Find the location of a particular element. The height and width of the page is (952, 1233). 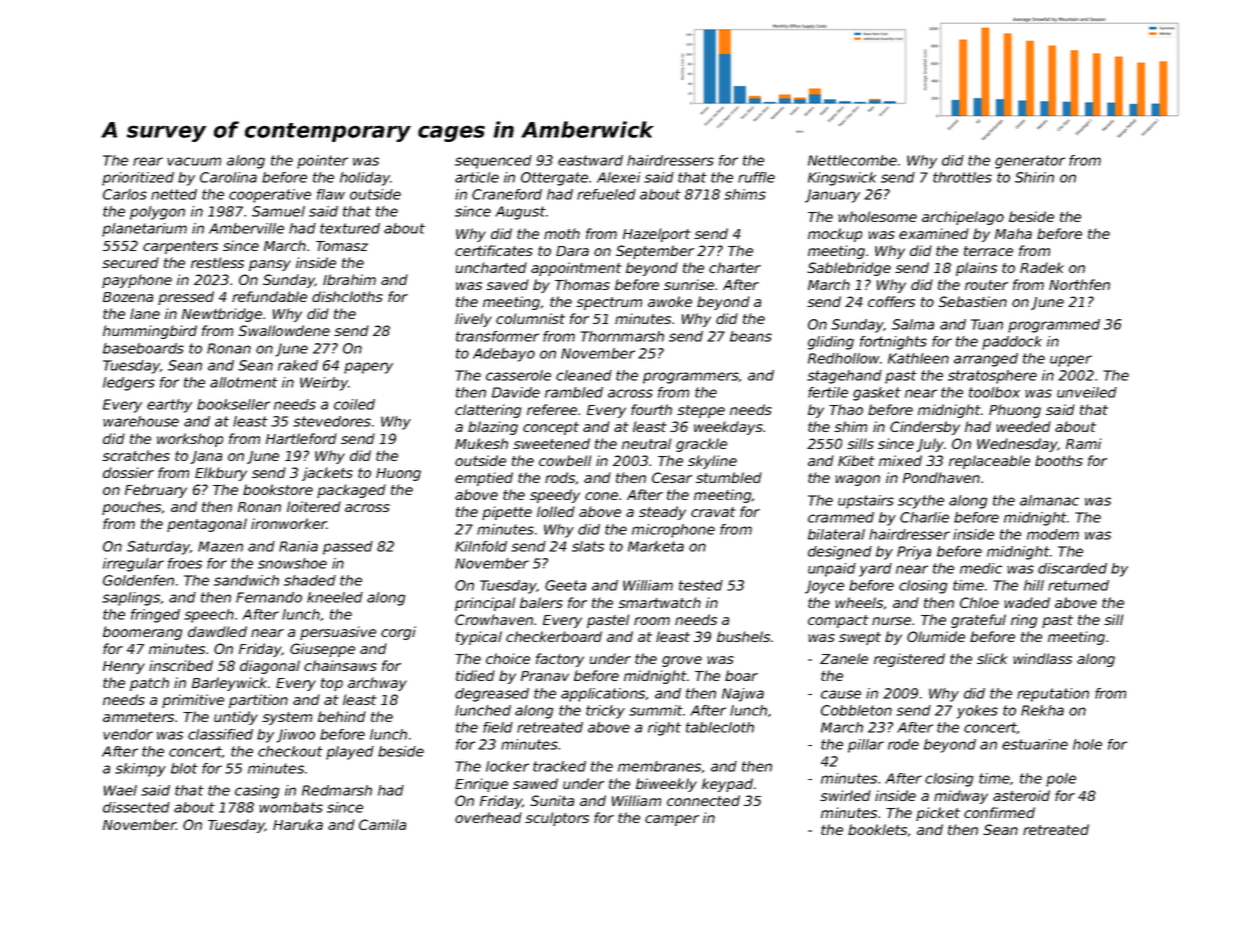

rear is located at coordinates (148, 161).
